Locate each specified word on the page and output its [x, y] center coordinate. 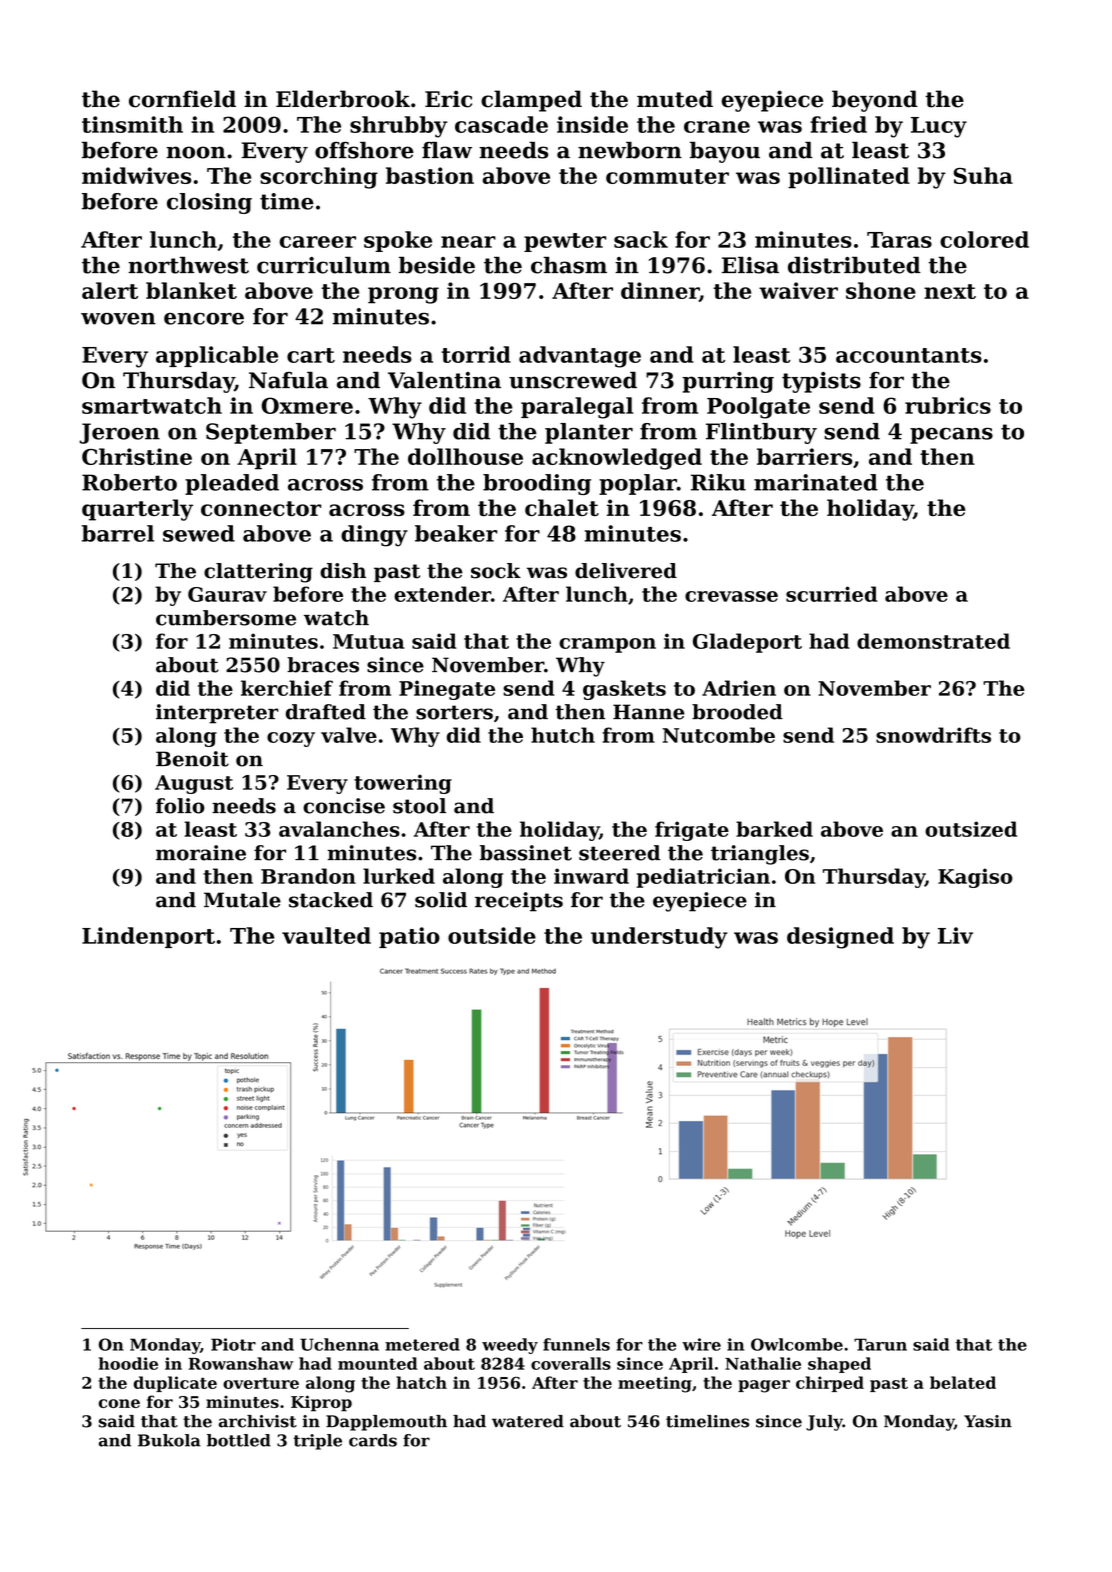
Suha [983, 175]
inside [592, 124]
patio [409, 937]
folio [180, 806]
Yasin [988, 1421]
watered [528, 1421]
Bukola [169, 1440]
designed [840, 938]
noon [196, 152]
